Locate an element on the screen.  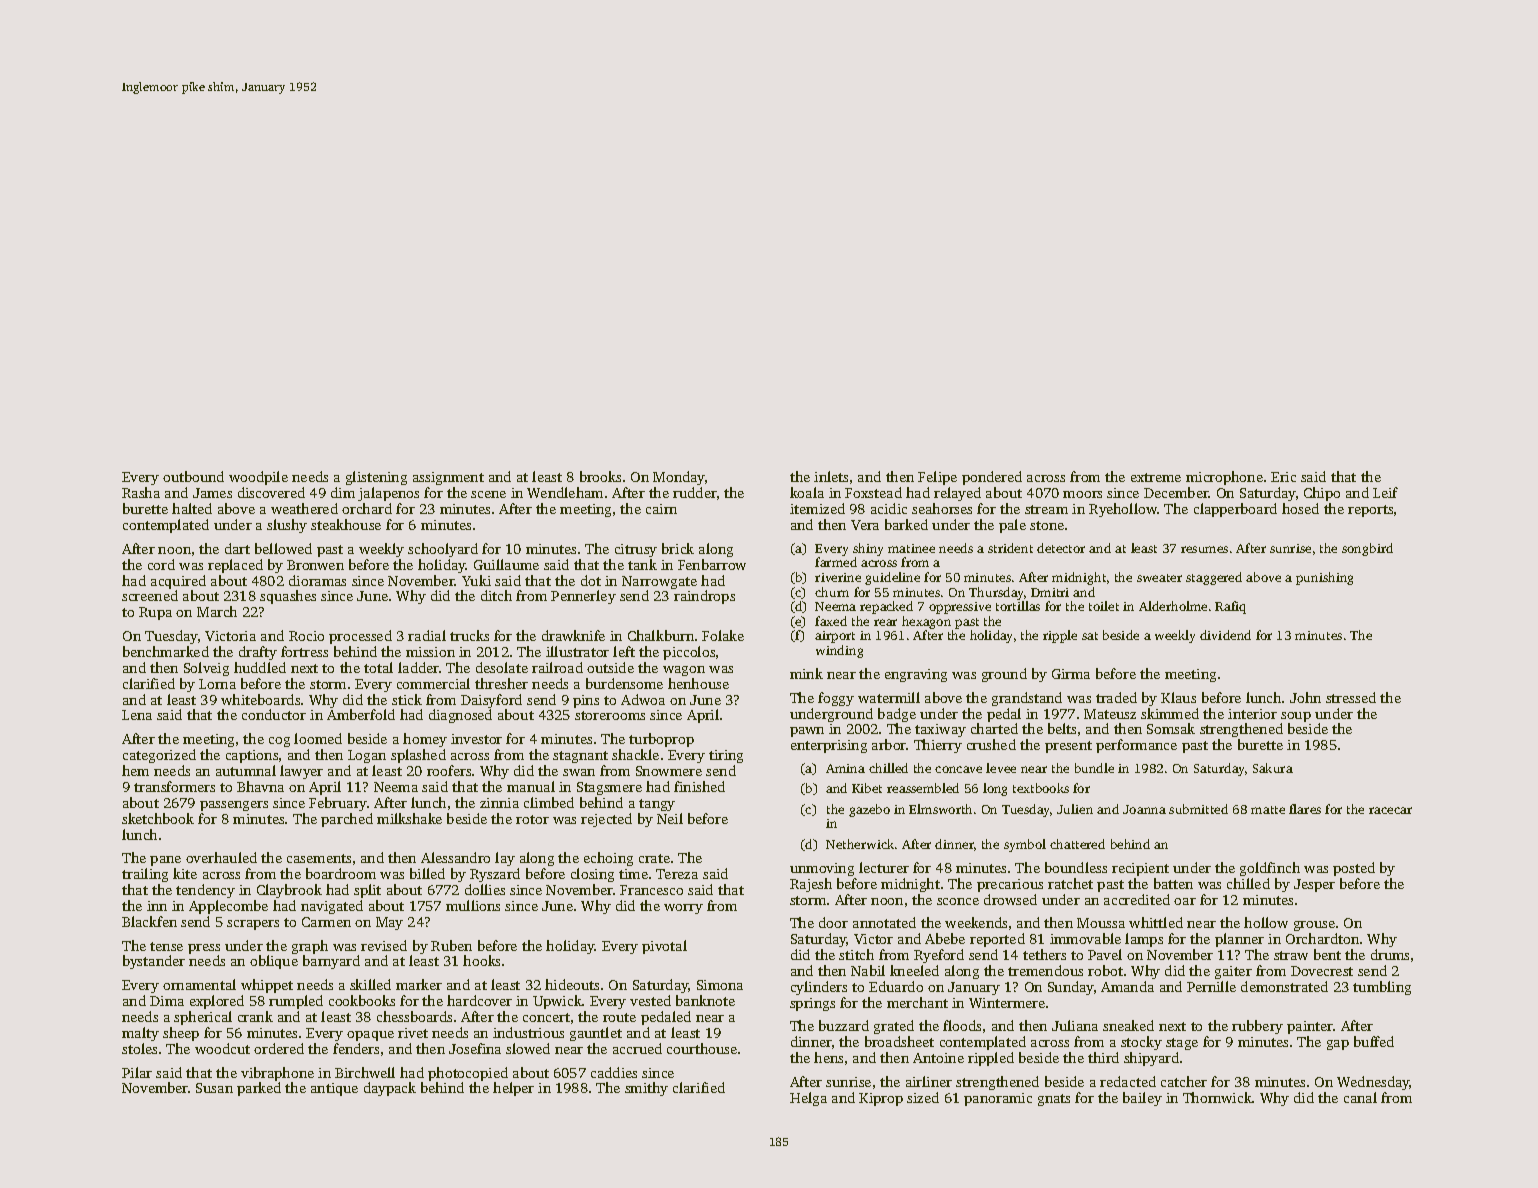
Neil is located at coordinates (670, 818).
